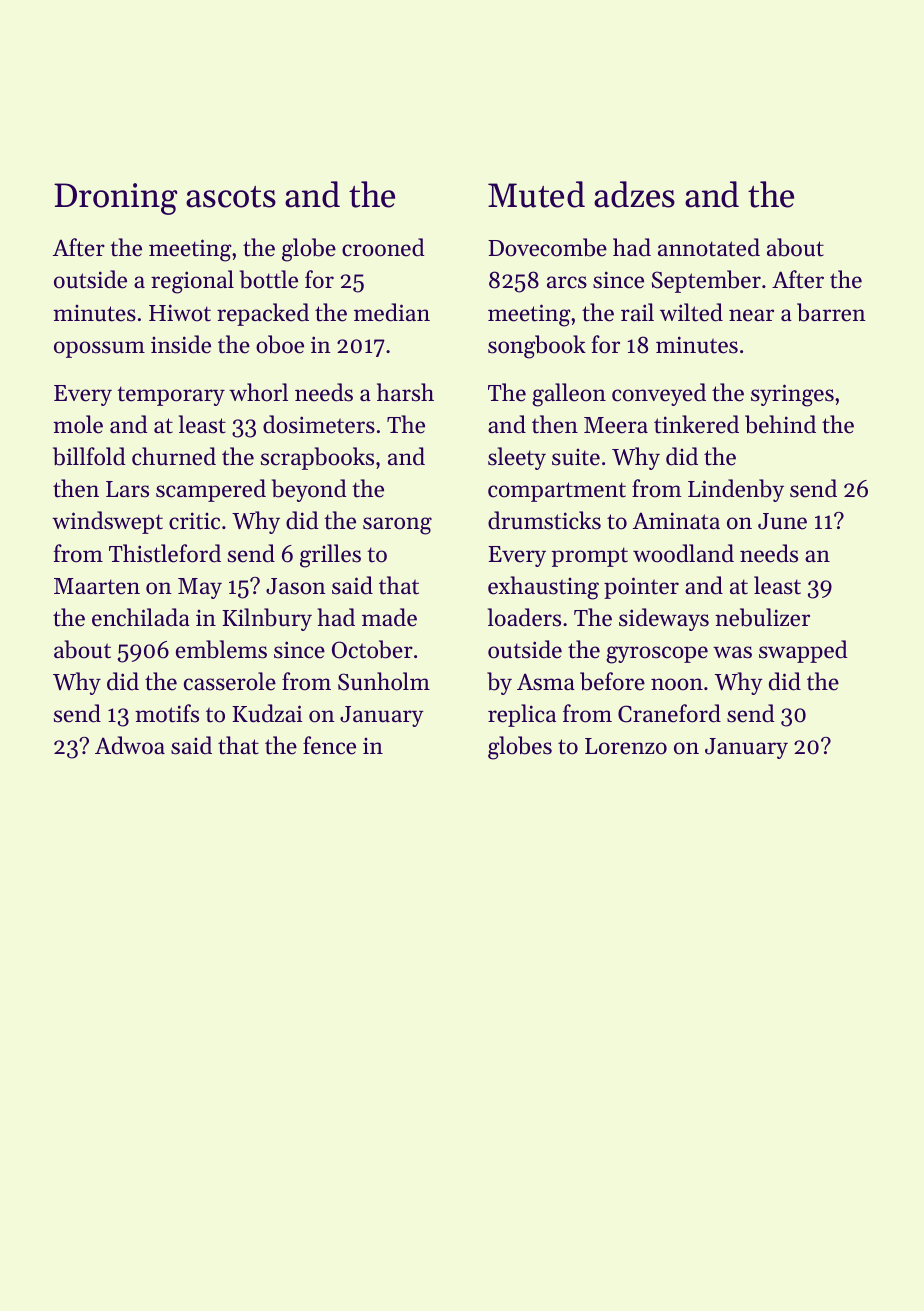 This page has height=1311, width=924. Describe the element at coordinates (536, 194) in the page. I see `Muted` at that location.
